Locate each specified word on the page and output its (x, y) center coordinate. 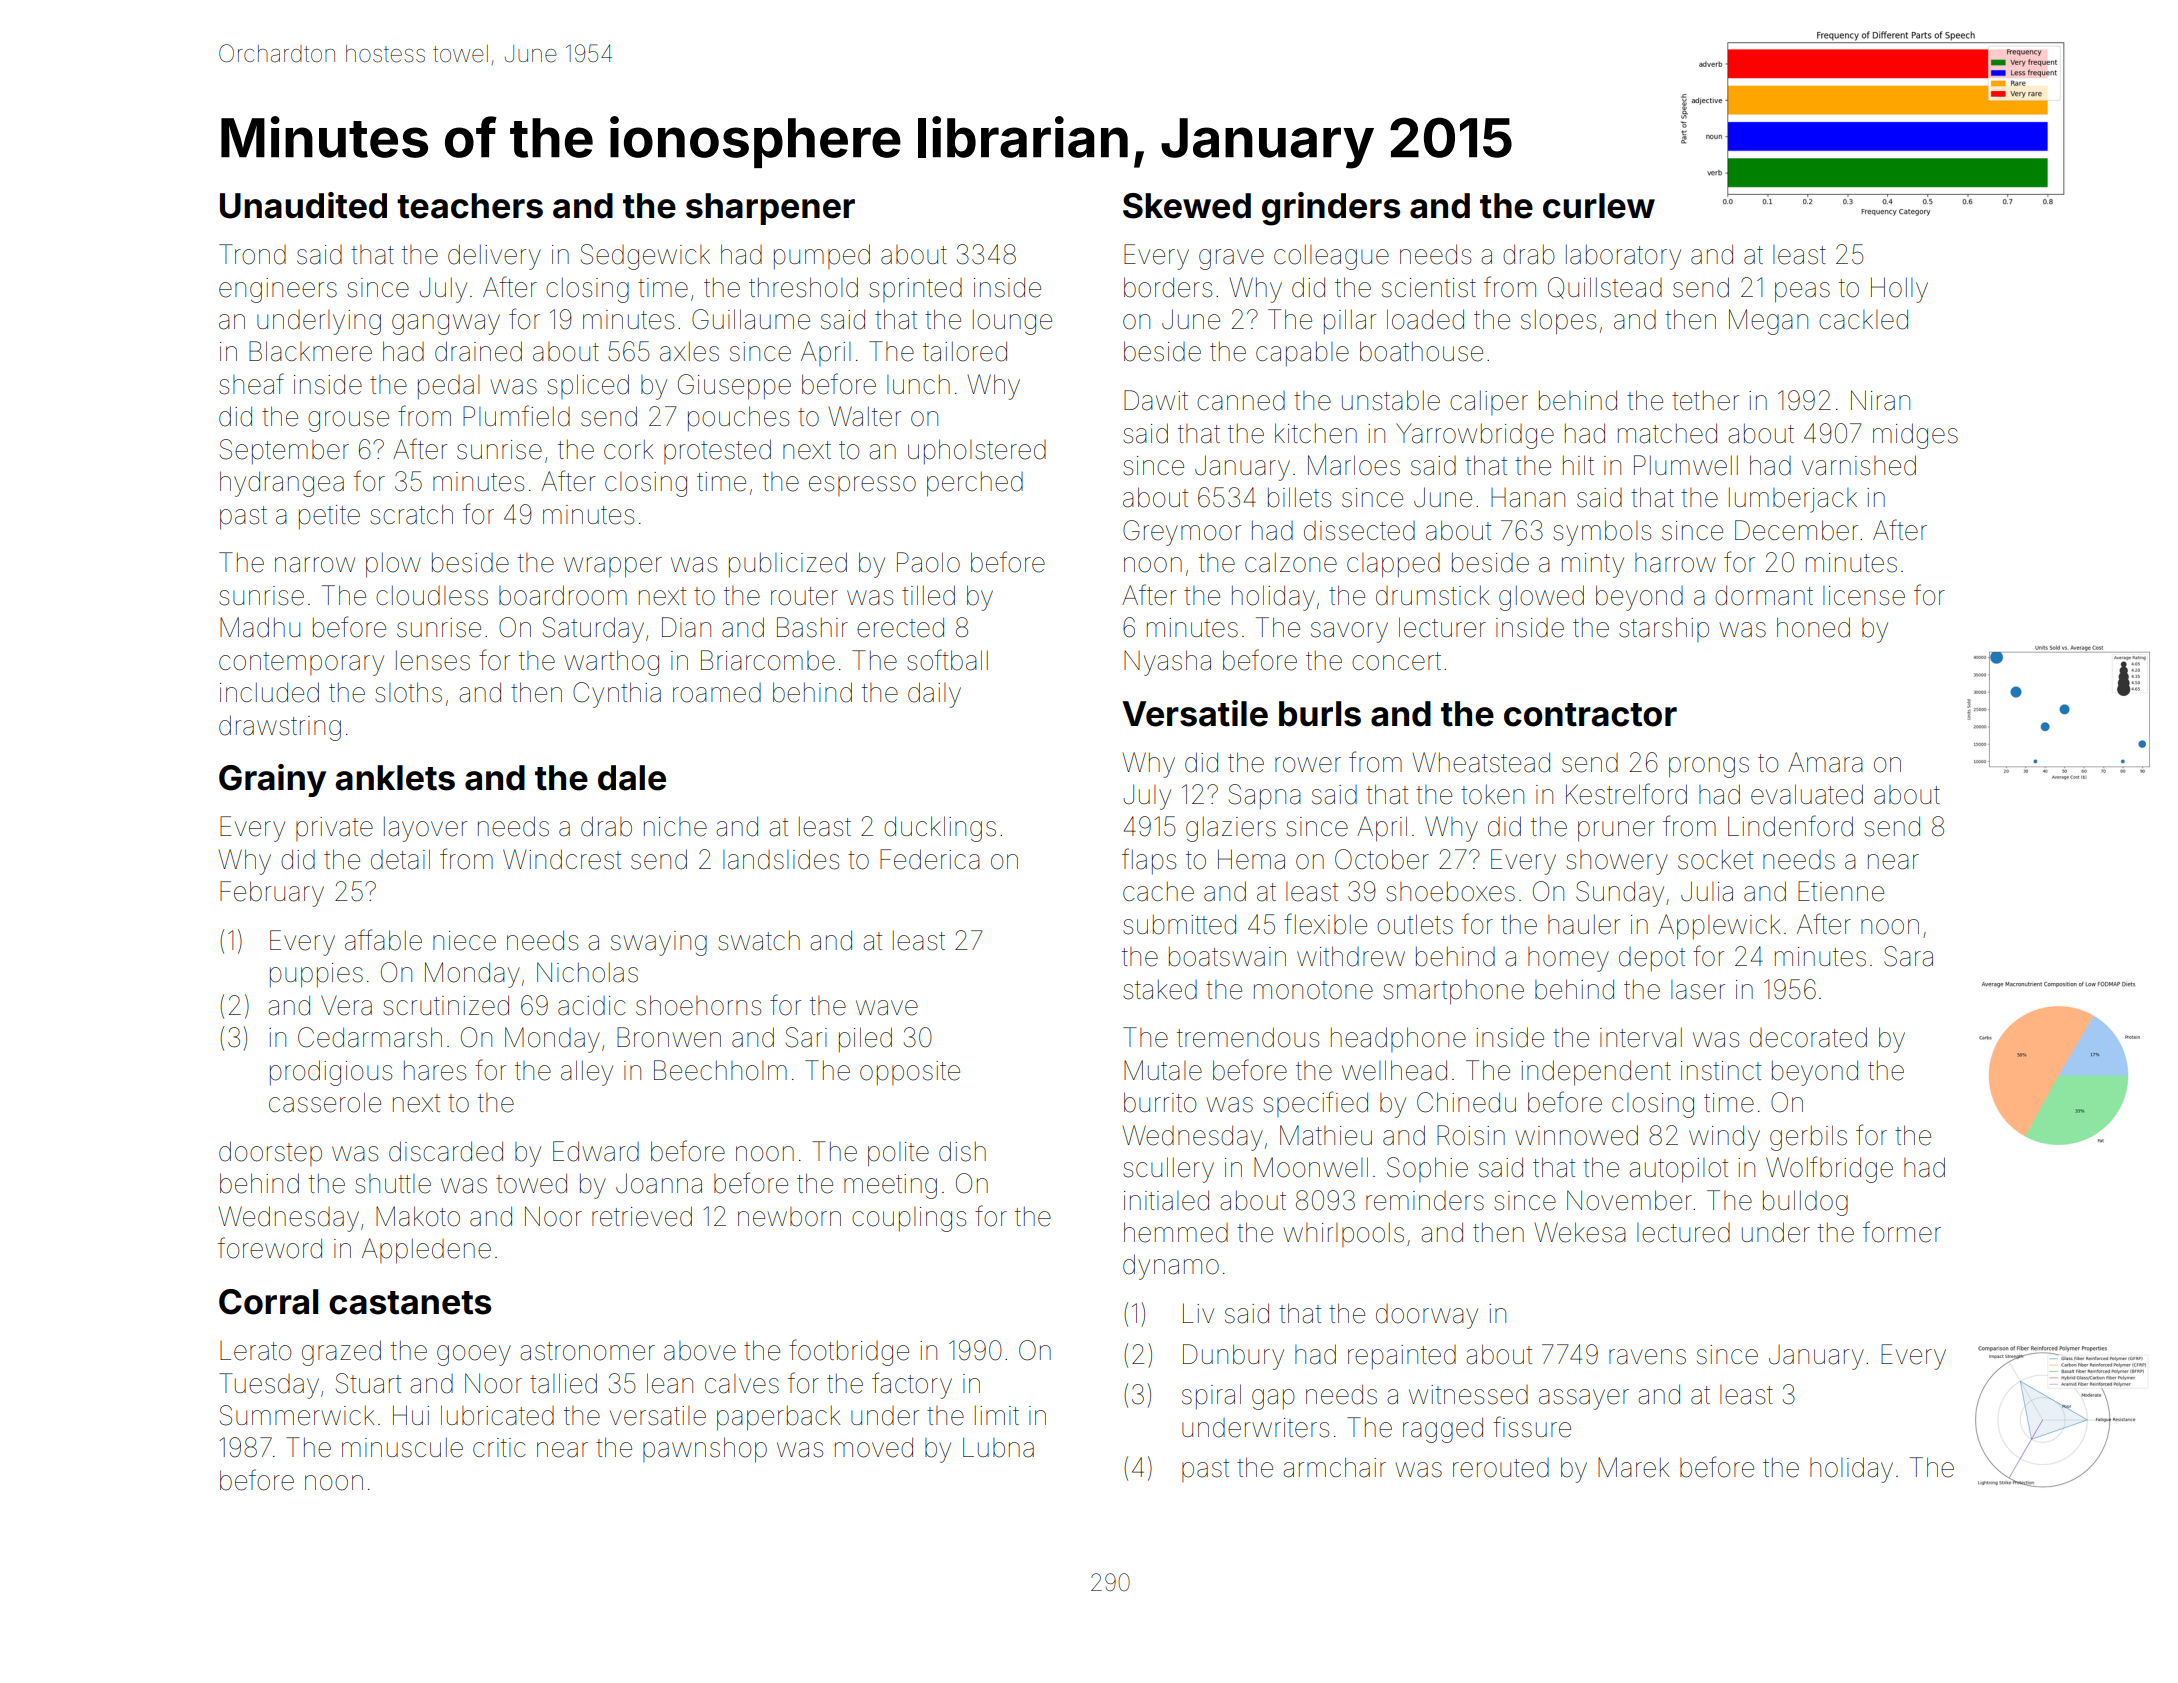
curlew (1599, 206)
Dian (686, 627)
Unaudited (303, 205)
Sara (1908, 956)
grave (1231, 259)
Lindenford (1790, 826)
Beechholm (720, 1070)
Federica (930, 859)
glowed (1541, 598)
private (334, 829)
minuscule (402, 1448)
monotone (1313, 990)
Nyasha (1167, 663)
